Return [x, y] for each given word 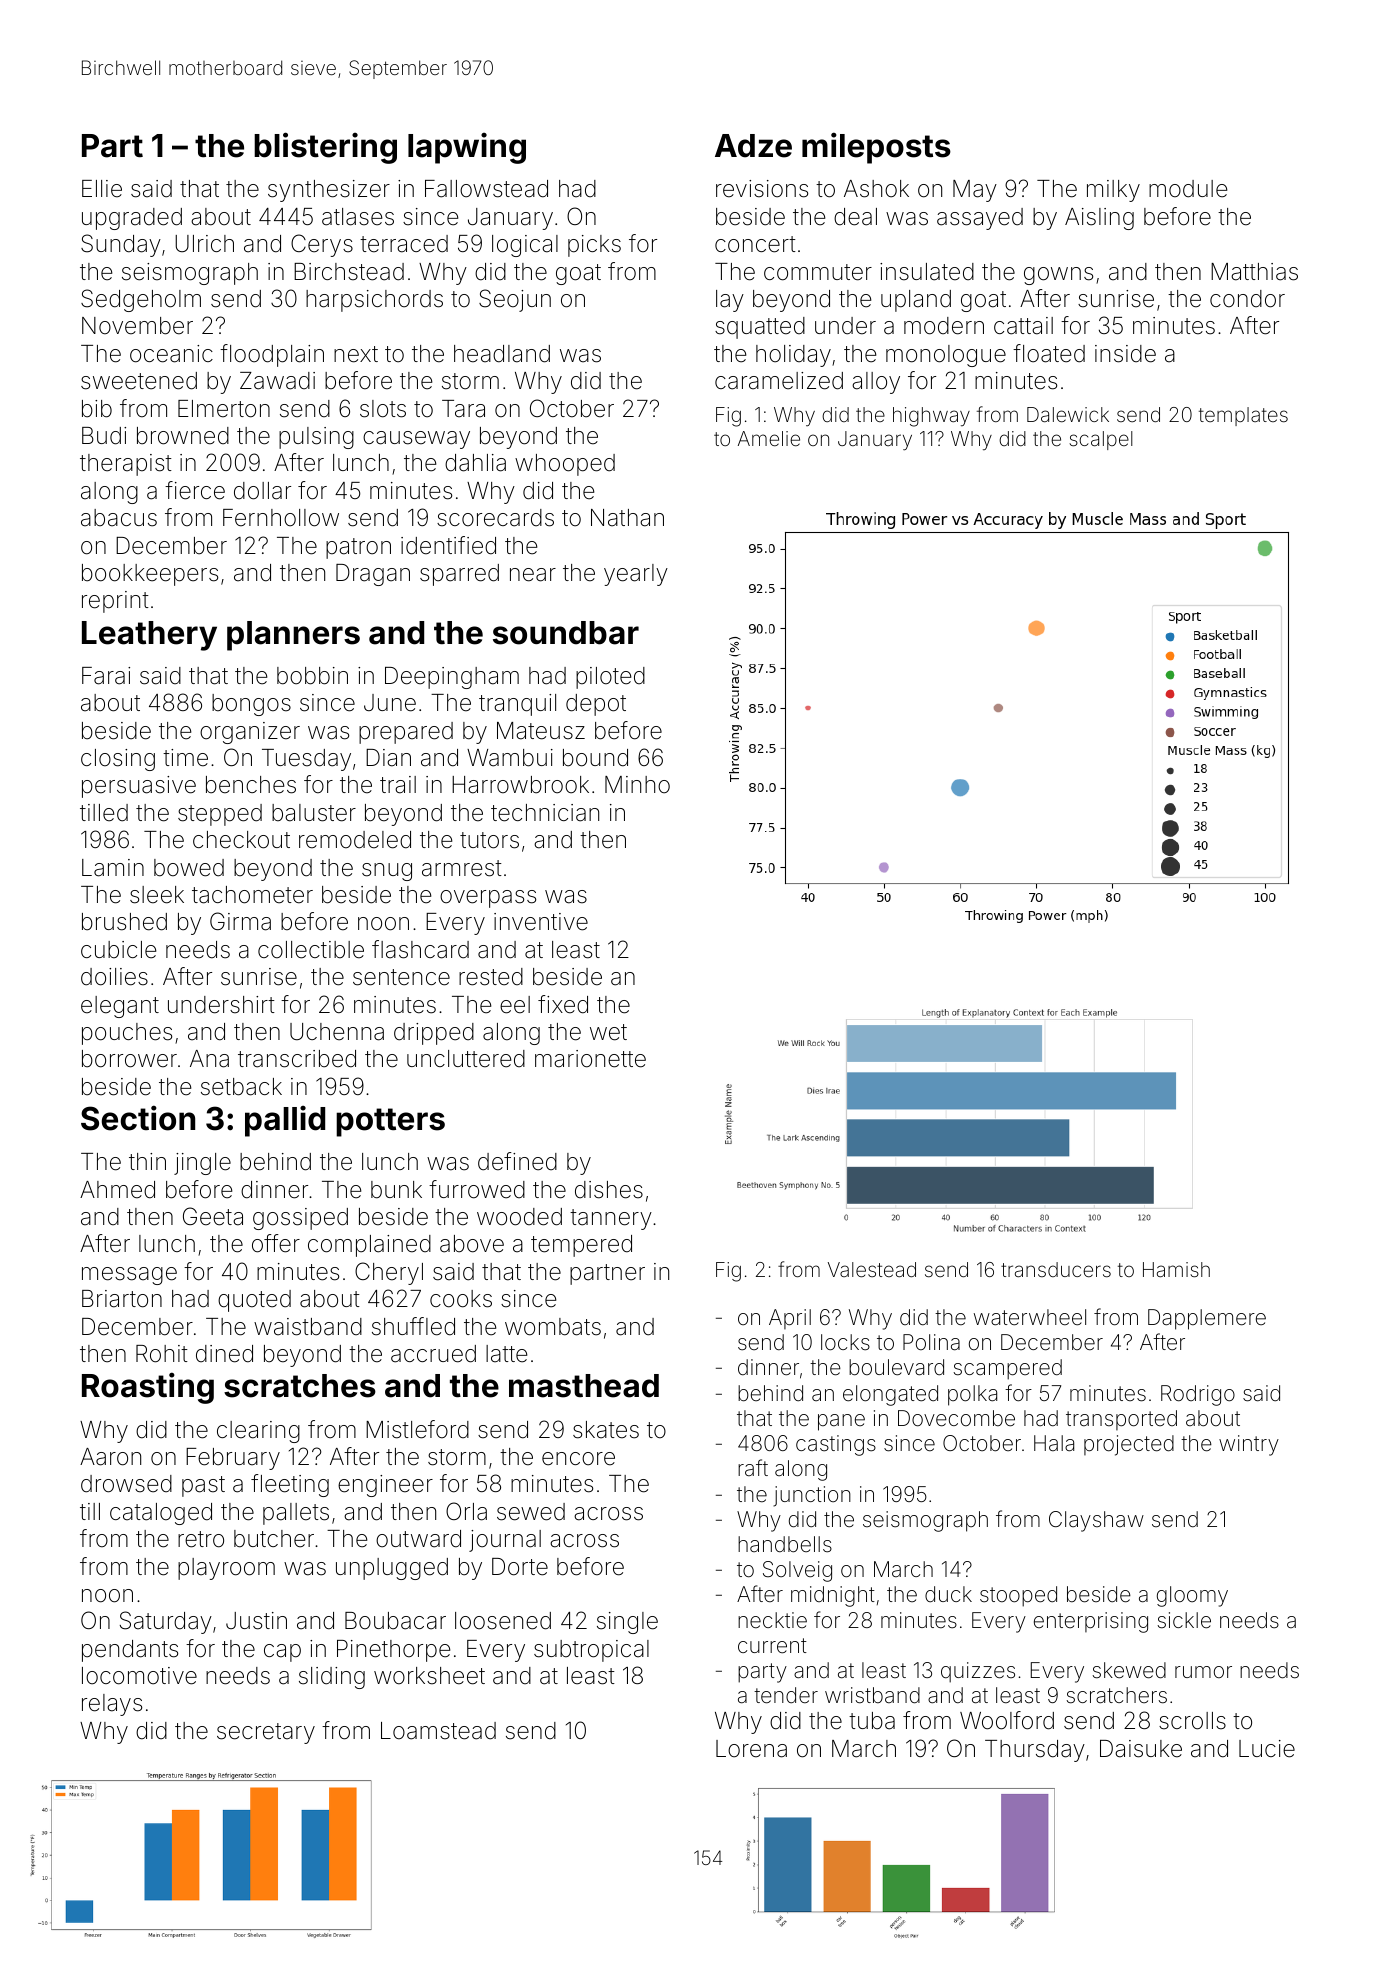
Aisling [1099, 219]
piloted [610, 678]
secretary [266, 1733]
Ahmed [117, 1190]
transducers [1056, 1269]
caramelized [779, 381]
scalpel [1101, 440]
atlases [358, 217]
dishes [609, 1190]
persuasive [139, 787]
